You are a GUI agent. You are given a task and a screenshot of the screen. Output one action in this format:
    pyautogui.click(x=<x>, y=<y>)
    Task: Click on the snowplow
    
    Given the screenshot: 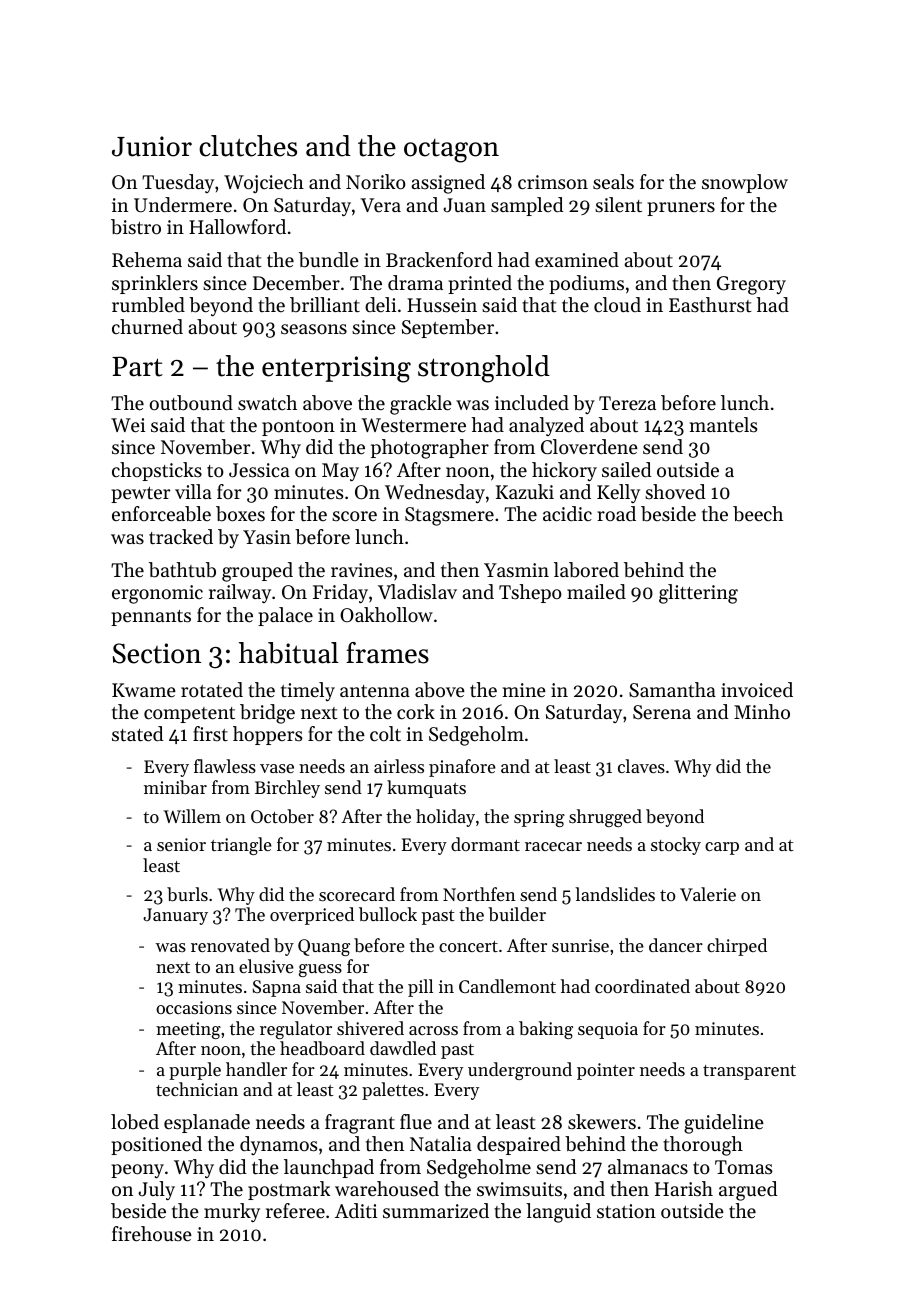 What is the action you would take?
    pyautogui.click(x=745, y=183)
